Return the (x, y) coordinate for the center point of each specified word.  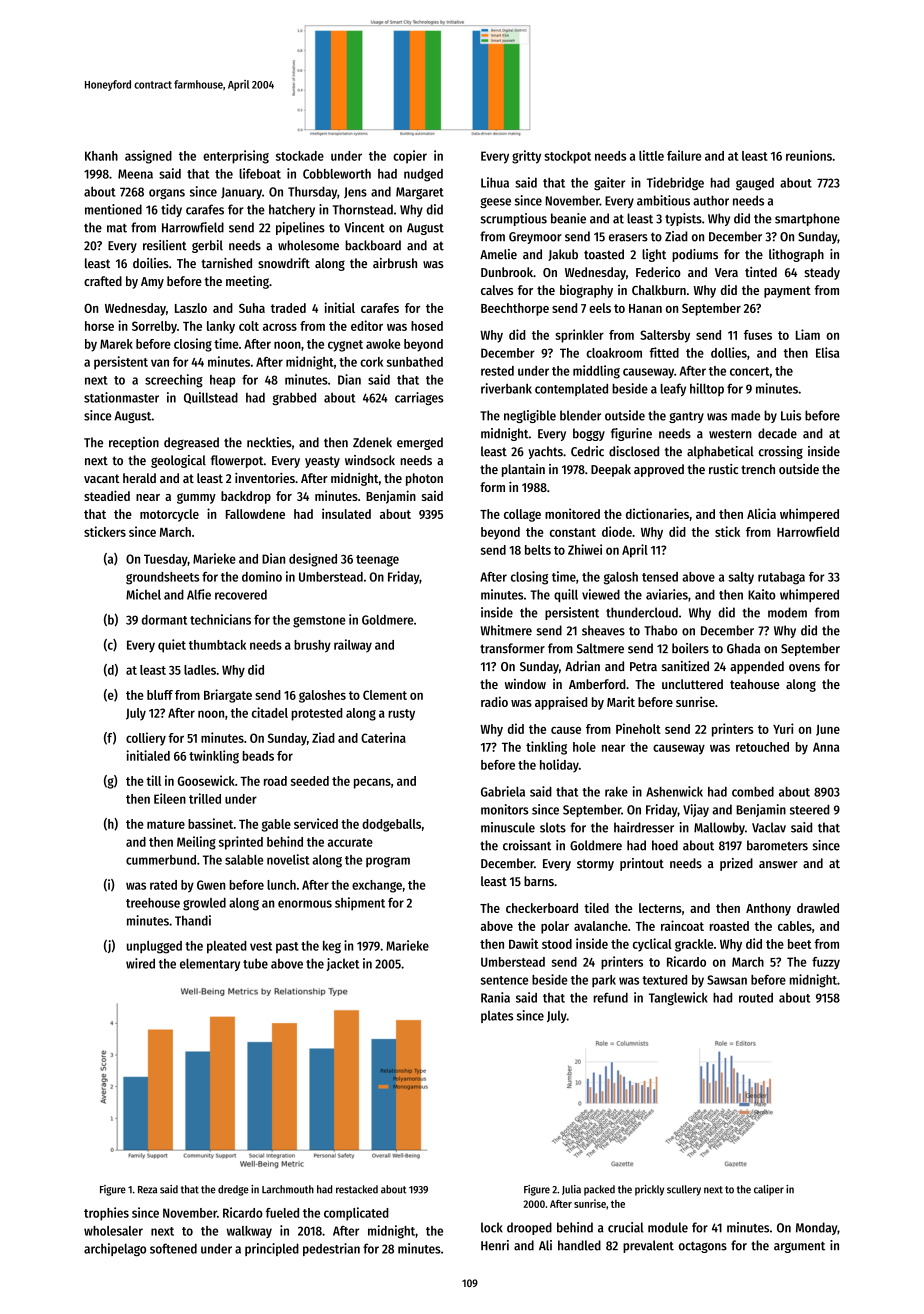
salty (741, 578)
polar (555, 927)
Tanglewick (678, 999)
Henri (495, 1245)
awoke (383, 344)
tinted (761, 272)
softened (173, 1248)
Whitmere (506, 630)
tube (255, 963)
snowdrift (284, 263)
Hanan (645, 308)
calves (497, 290)
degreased (191, 443)
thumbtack (217, 645)
